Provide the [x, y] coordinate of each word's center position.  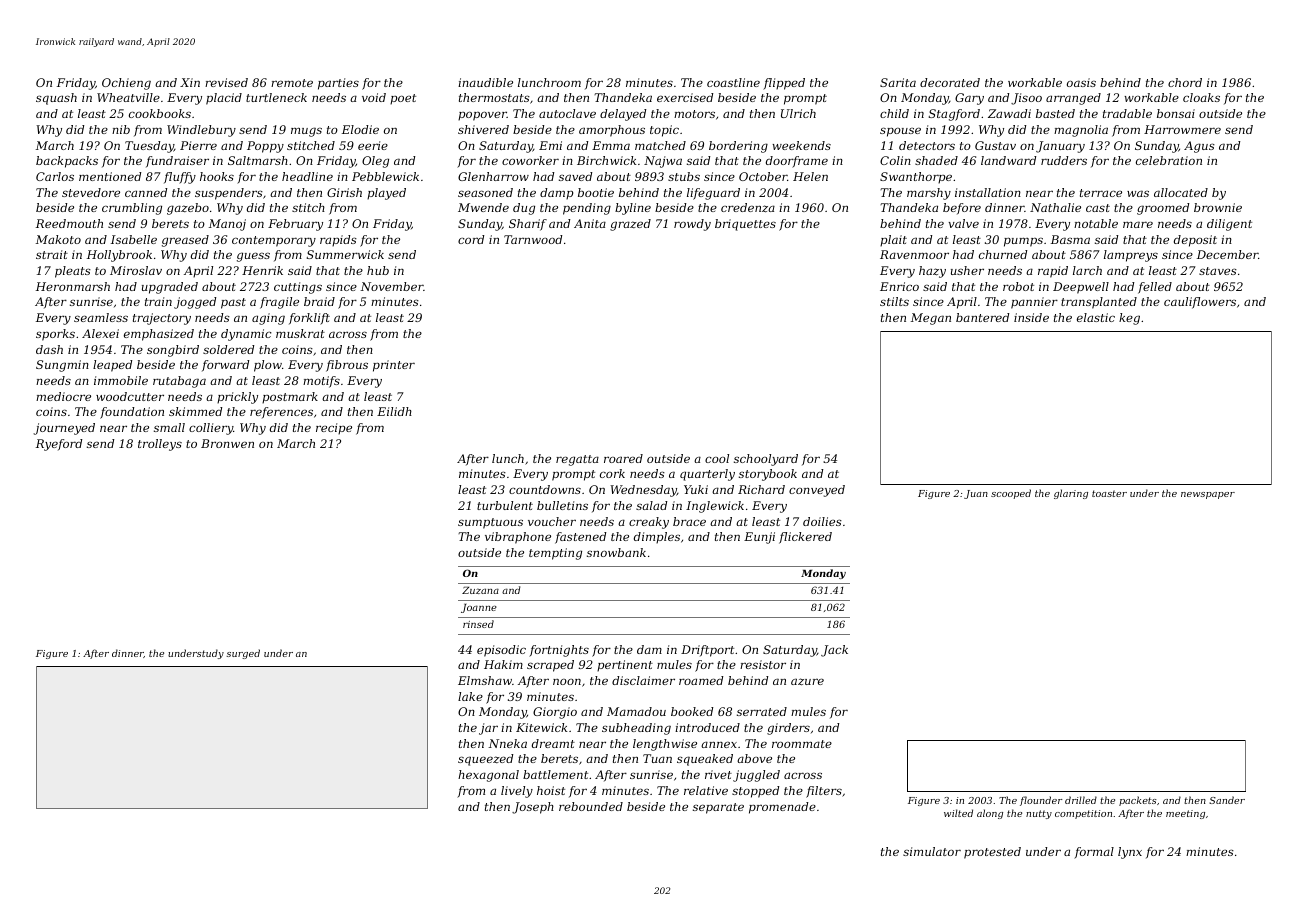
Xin [190, 82]
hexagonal [488, 776]
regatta [577, 460]
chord [1185, 82]
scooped [1011, 494]
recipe [334, 429]
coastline [733, 82]
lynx [1130, 853]
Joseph [533, 808]
